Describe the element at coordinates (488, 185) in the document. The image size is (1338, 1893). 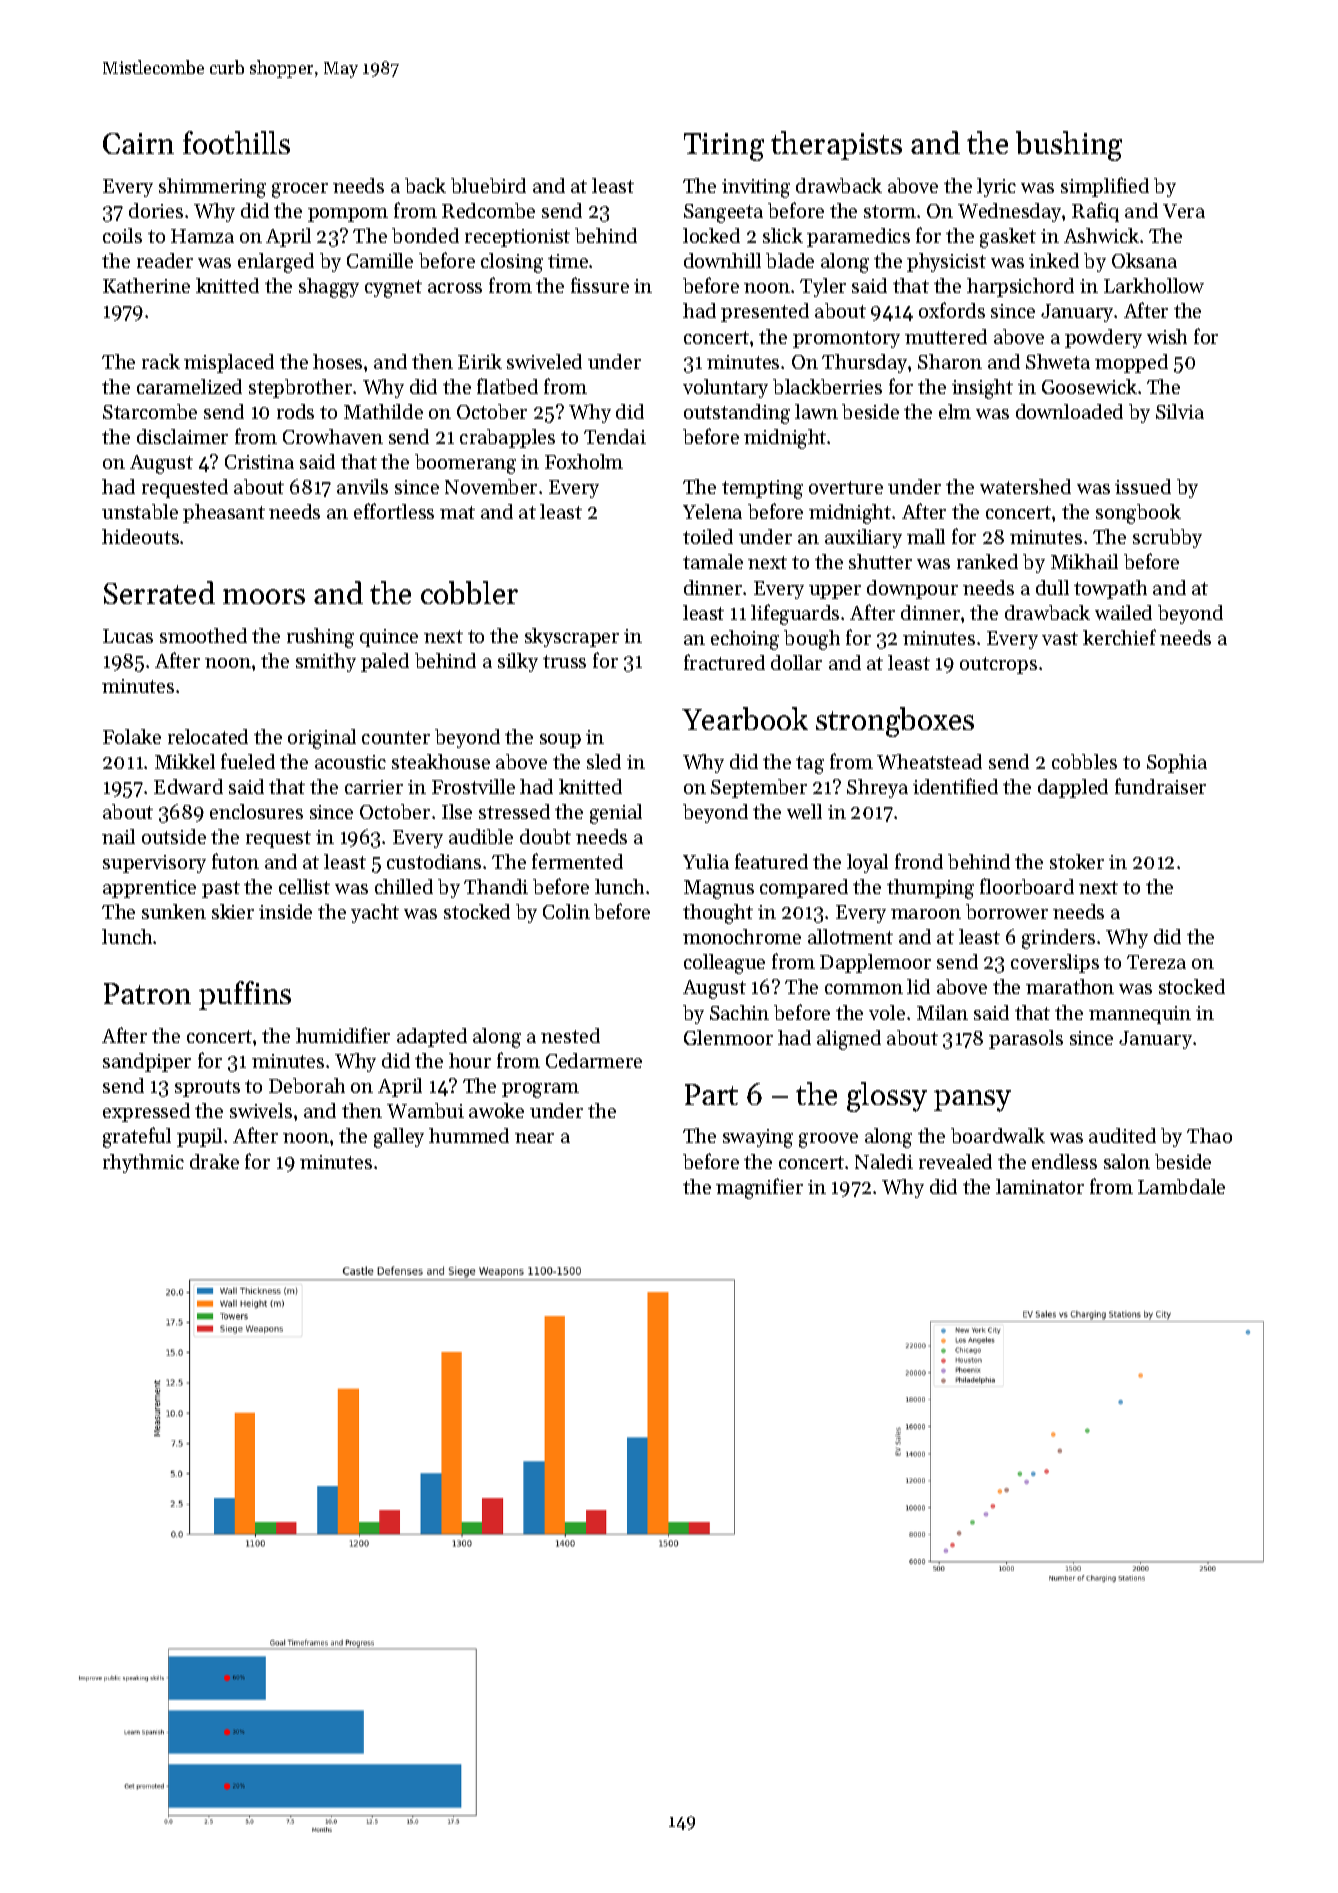
I see `bluebird` at that location.
